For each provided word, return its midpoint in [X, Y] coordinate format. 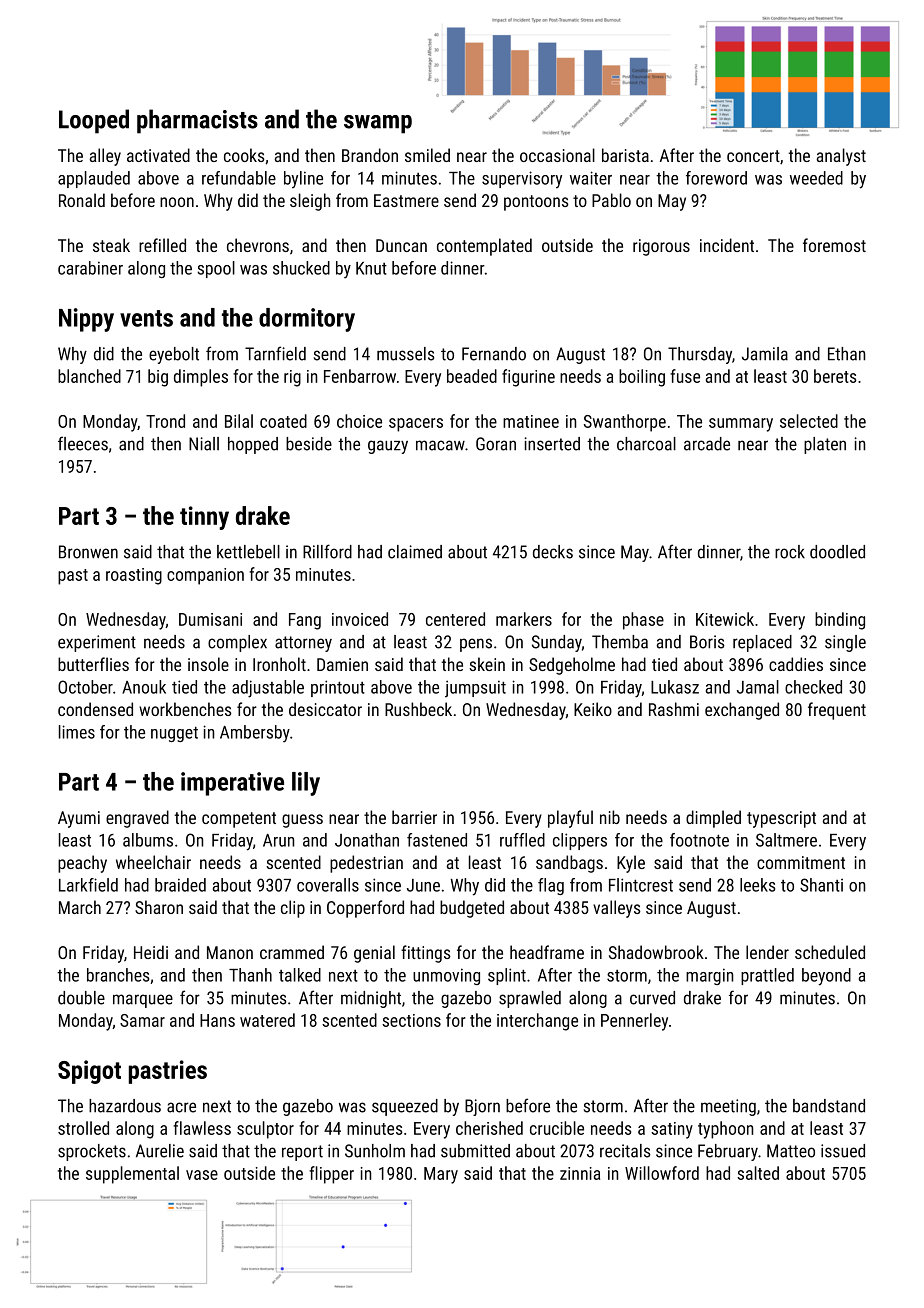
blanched [89, 376]
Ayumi [79, 819]
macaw [440, 445]
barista [625, 155]
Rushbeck [418, 709]
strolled [83, 1128]
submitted [475, 1151]
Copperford [365, 909]
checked [813, 687]
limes [77, 732]
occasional [557, 155]
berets [835, 376]
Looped [94, 121]
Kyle [631, 864]
